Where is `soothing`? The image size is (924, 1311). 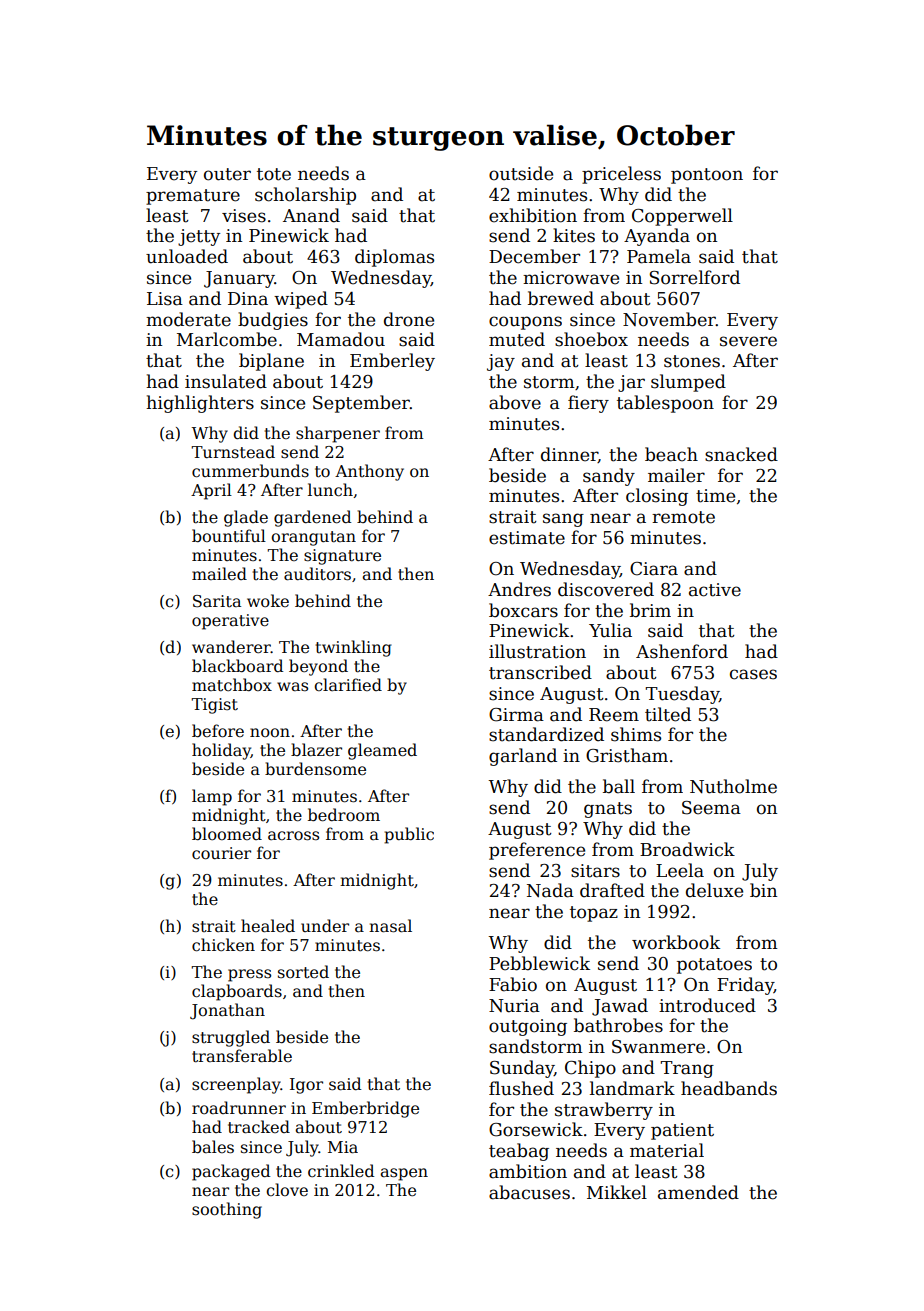 soothing is located at coordinates (227, 1210).
